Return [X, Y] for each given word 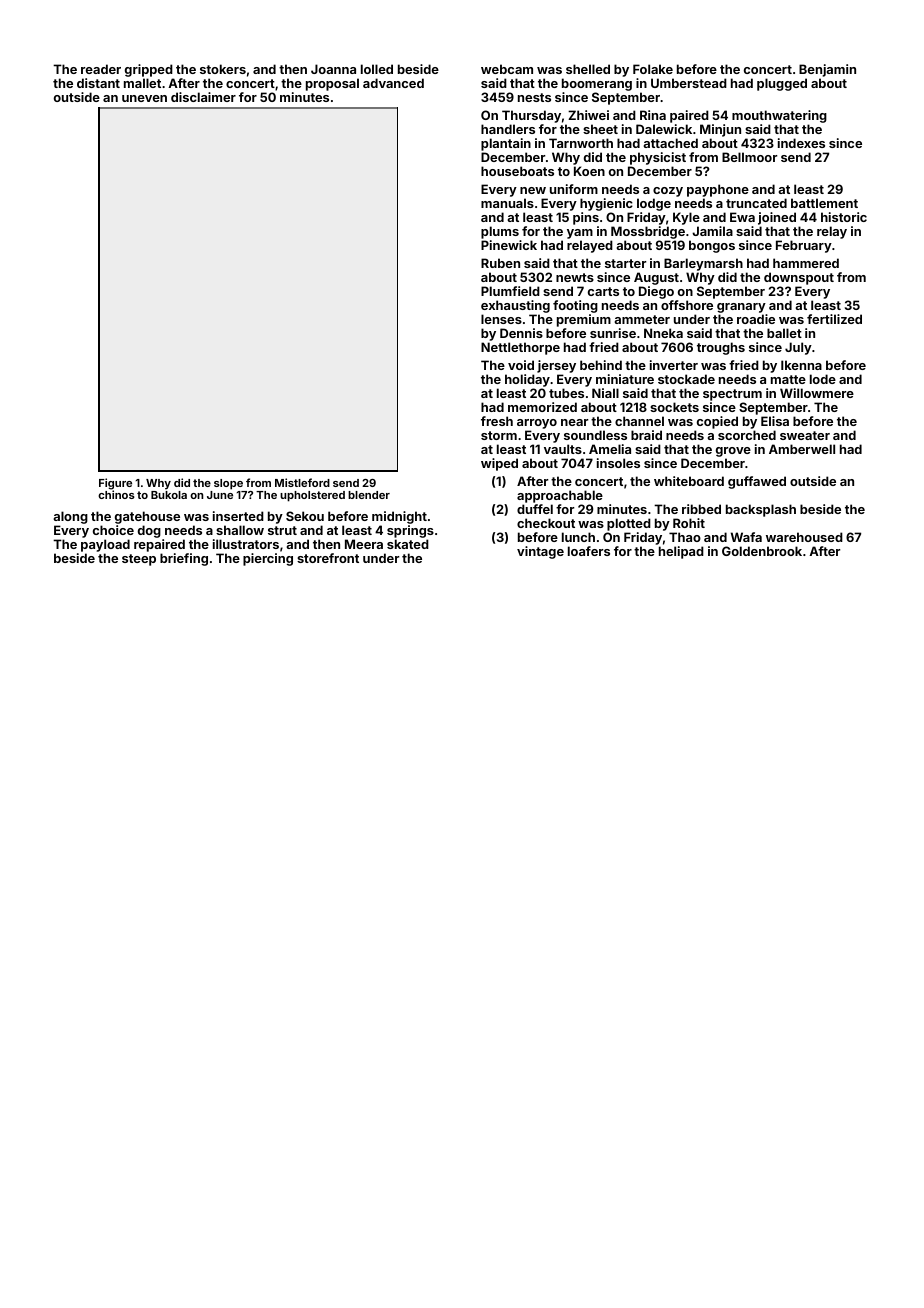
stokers [223, 69]
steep [139, 560]
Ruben [500, 263]
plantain [506, 144]
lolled [377, 69]
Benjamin [827, 70]
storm [499, 435]
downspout [799, 278]
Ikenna [801, 365]
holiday [527, 380]
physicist [658, 158]
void [521, 365]
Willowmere [817, 393]
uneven [144, 98]
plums [500, 232]
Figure [115, 484]
